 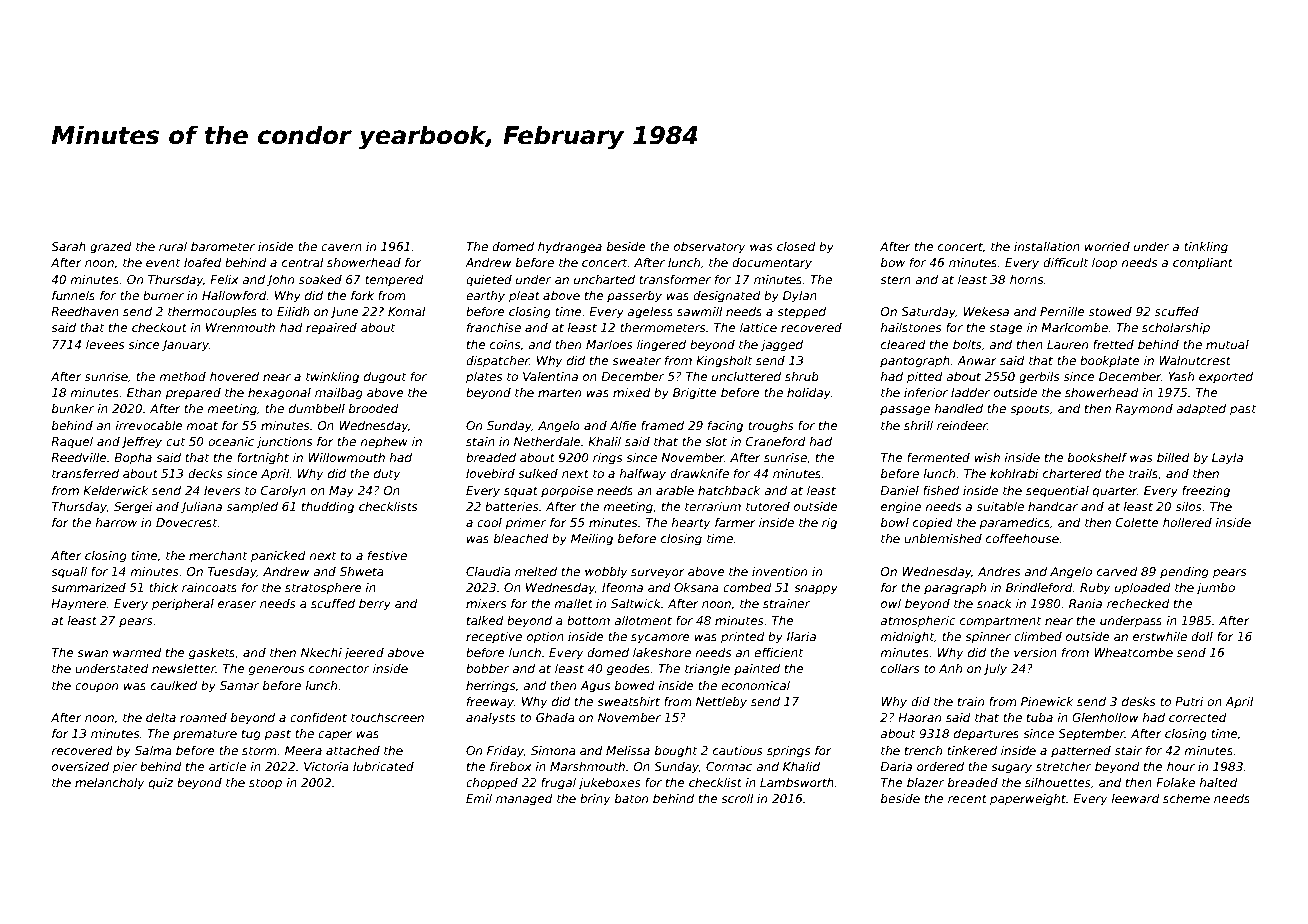 What do you see at coordinates (237, 604) in the screenshot?
I see `eraser` at bounding box center [237, 604].
